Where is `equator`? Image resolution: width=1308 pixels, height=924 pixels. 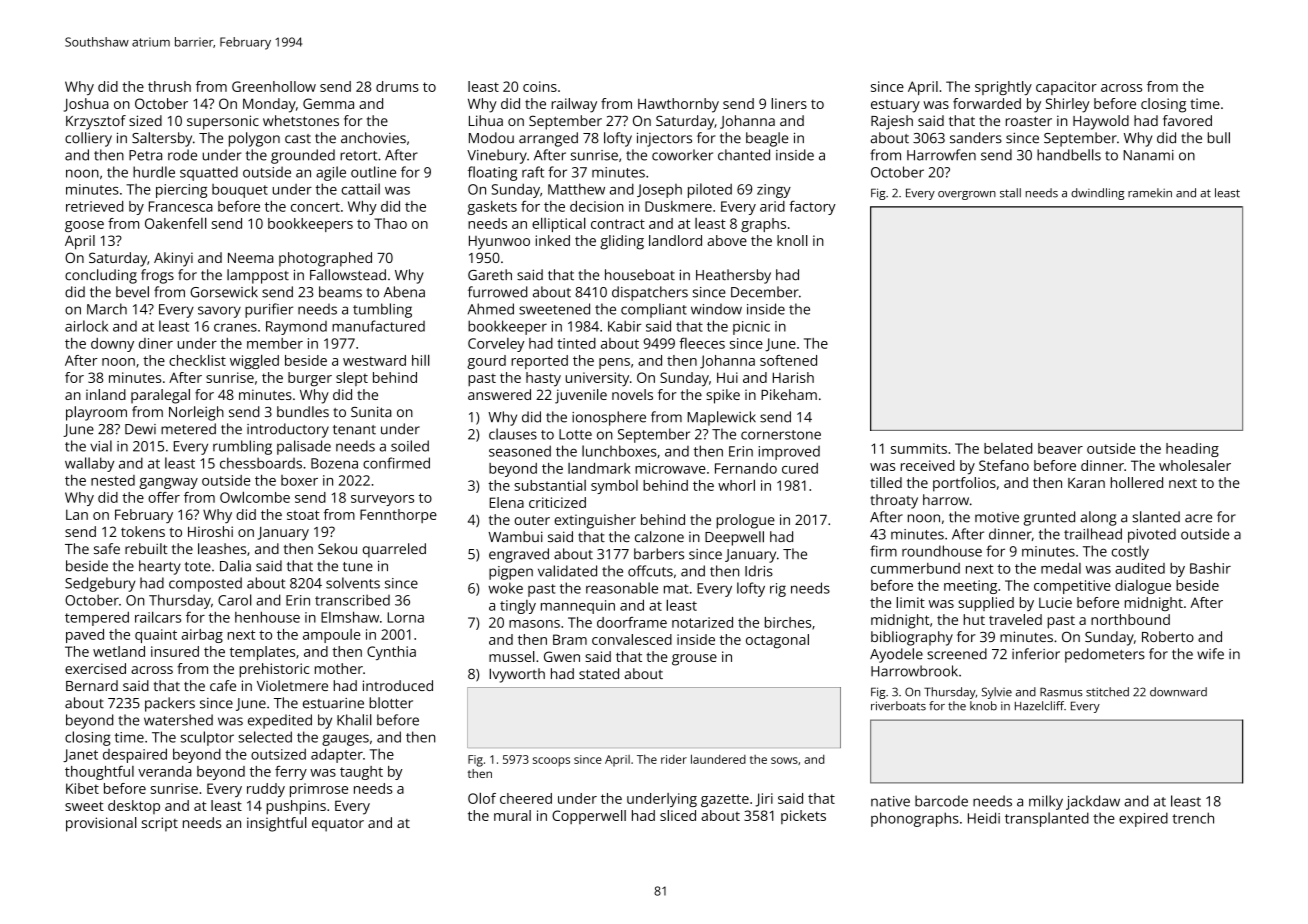 equator is located at coordinates (338, 825).
